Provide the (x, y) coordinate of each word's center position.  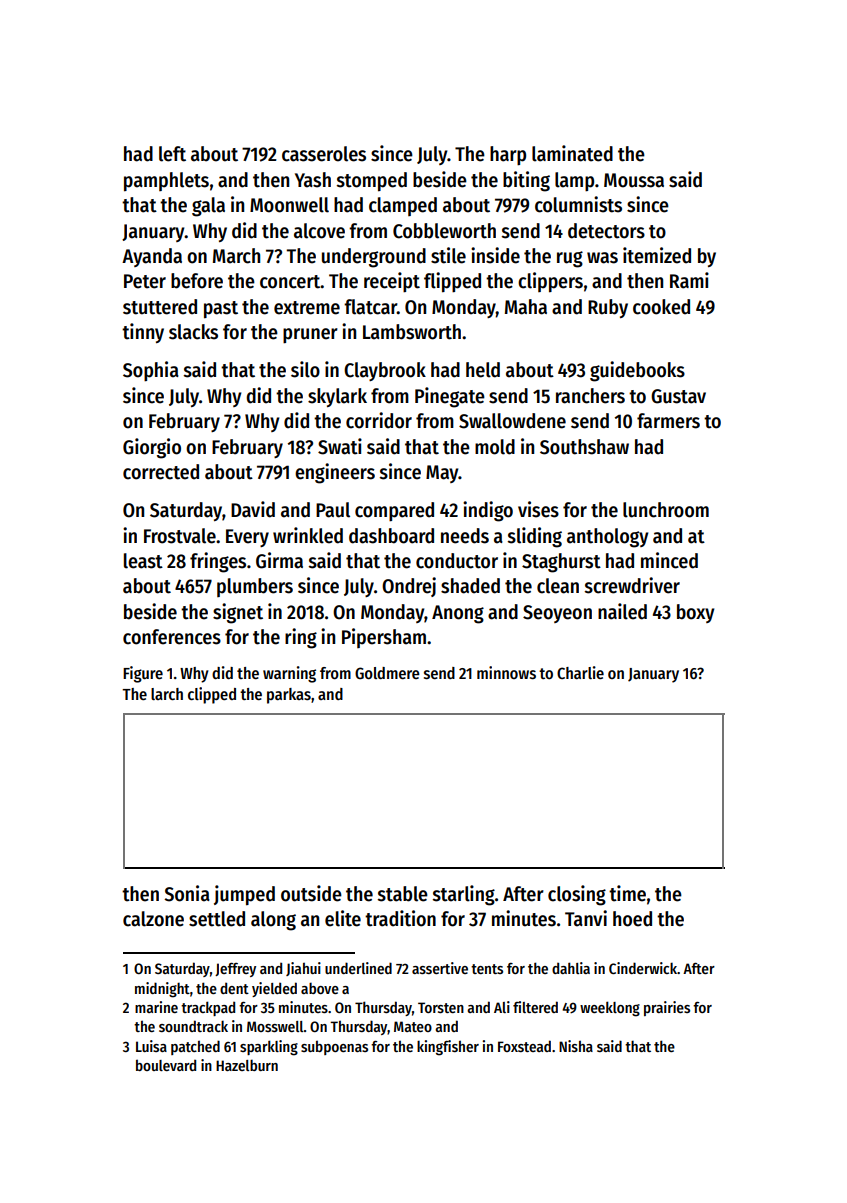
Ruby (608, 308)
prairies (667, 1008)
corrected (161, 472)
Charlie (580, 672)
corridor (379, 420)
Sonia (187, 893)
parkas (289, 696)
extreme (307, 308)
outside (311, 893)
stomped (372, 181)
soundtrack (193, 1026)
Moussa (634, 180)
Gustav (678, 396)
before (197, 281)
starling (464, 895)
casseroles (324, 154)
